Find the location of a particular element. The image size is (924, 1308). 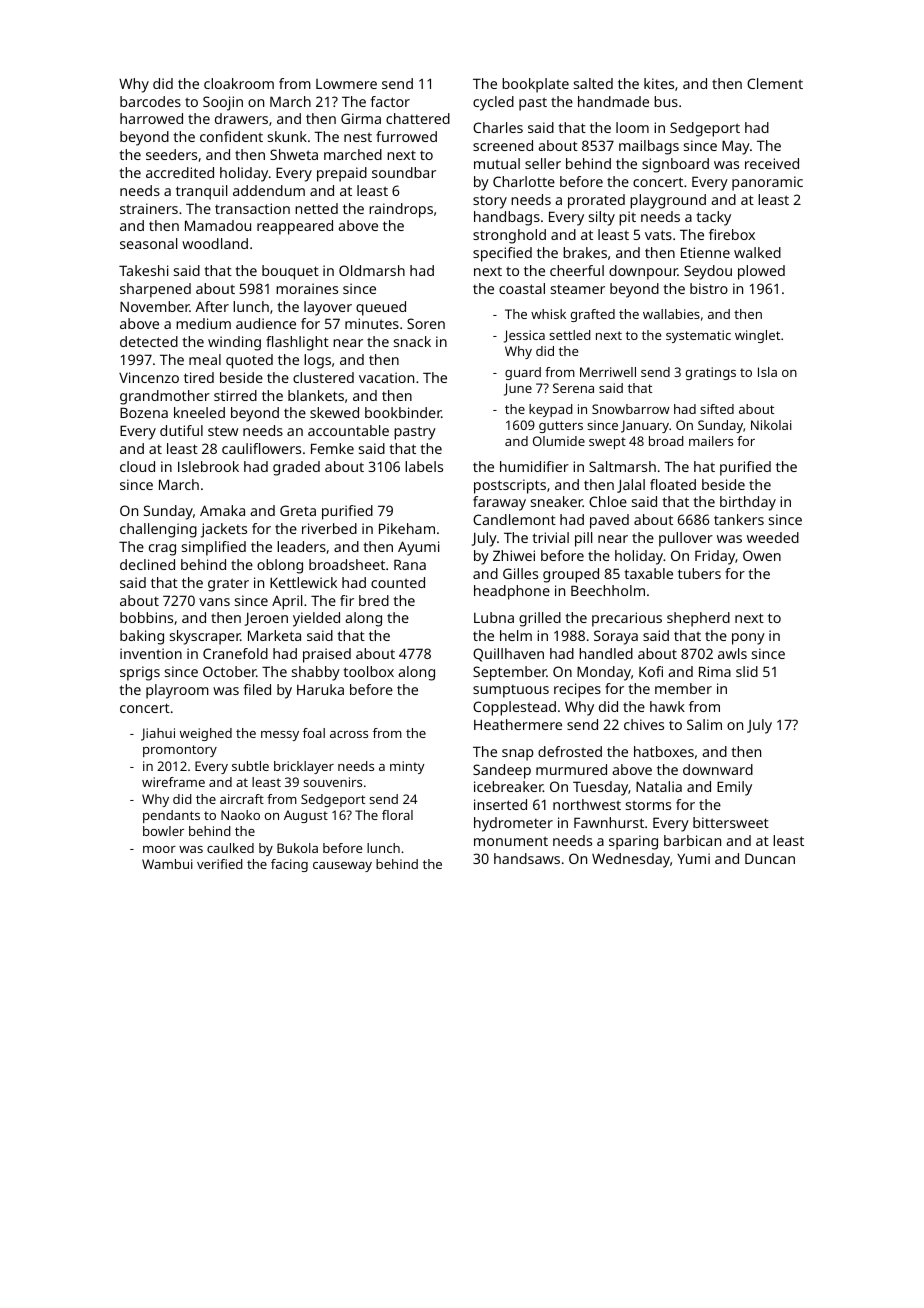

Lowmere is located at coordinates (346, 84).
